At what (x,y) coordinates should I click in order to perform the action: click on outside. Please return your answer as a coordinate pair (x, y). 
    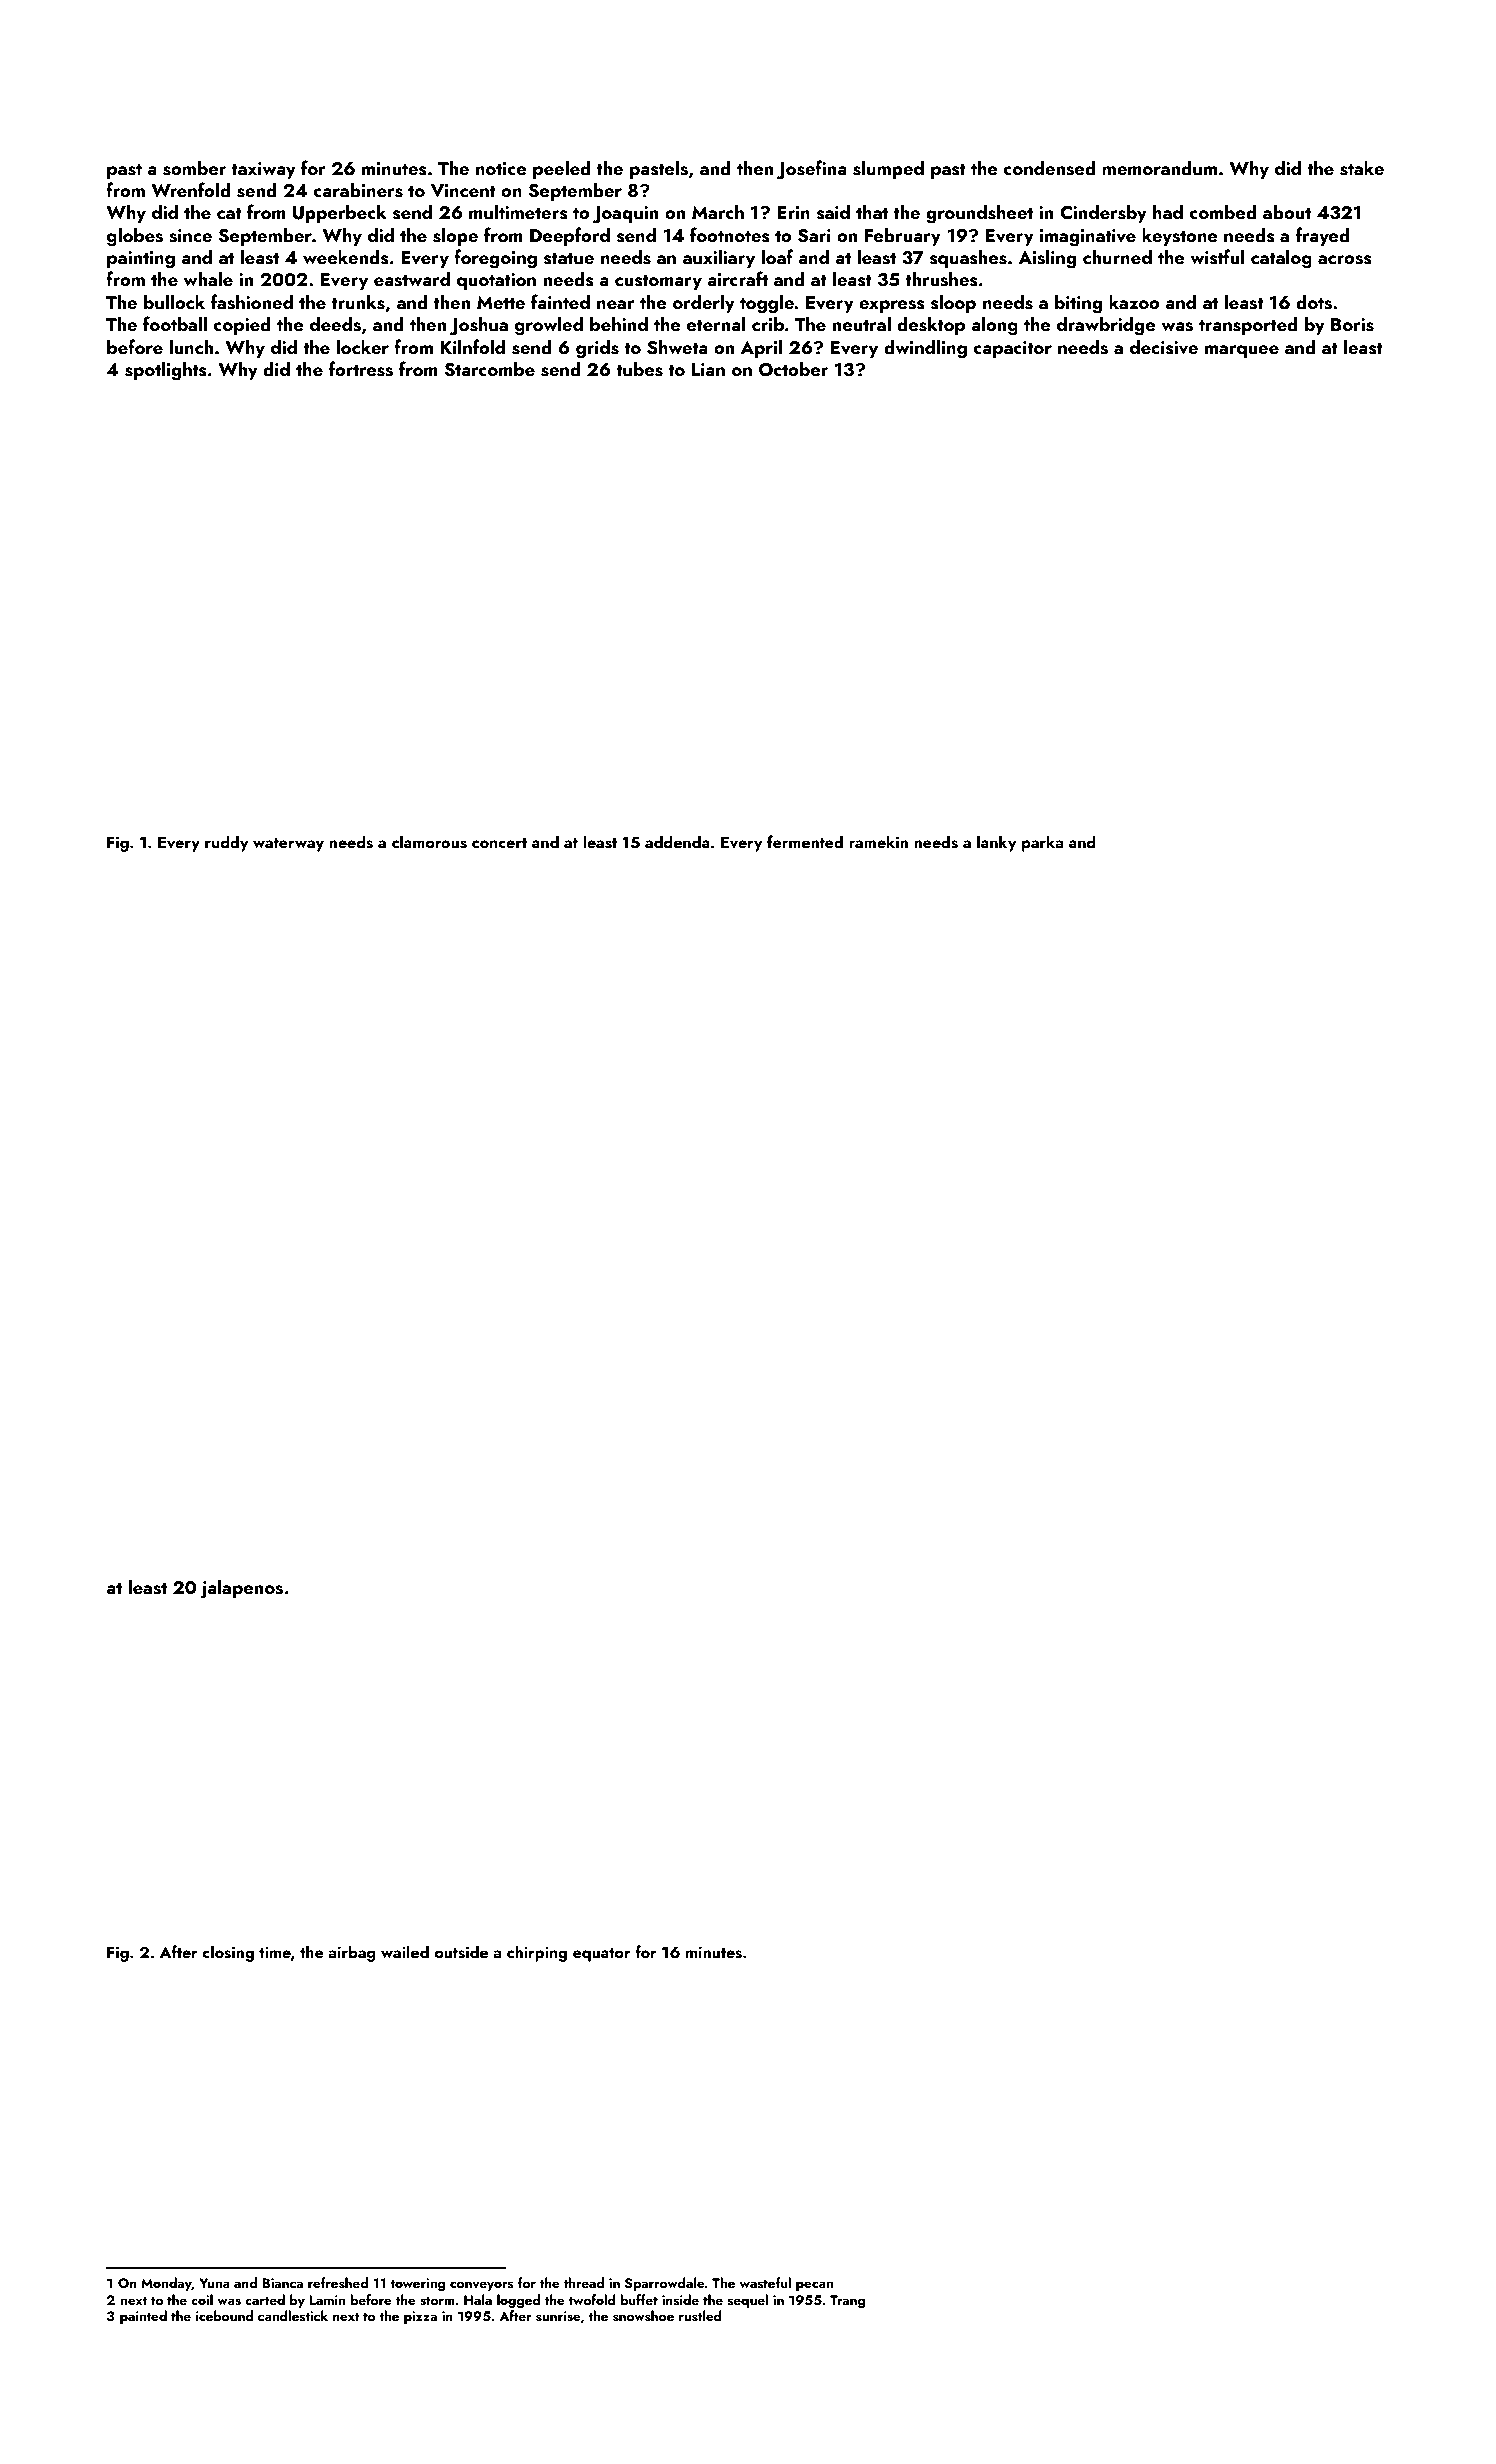
    Looking at the image, I should click on (461, 1952).
